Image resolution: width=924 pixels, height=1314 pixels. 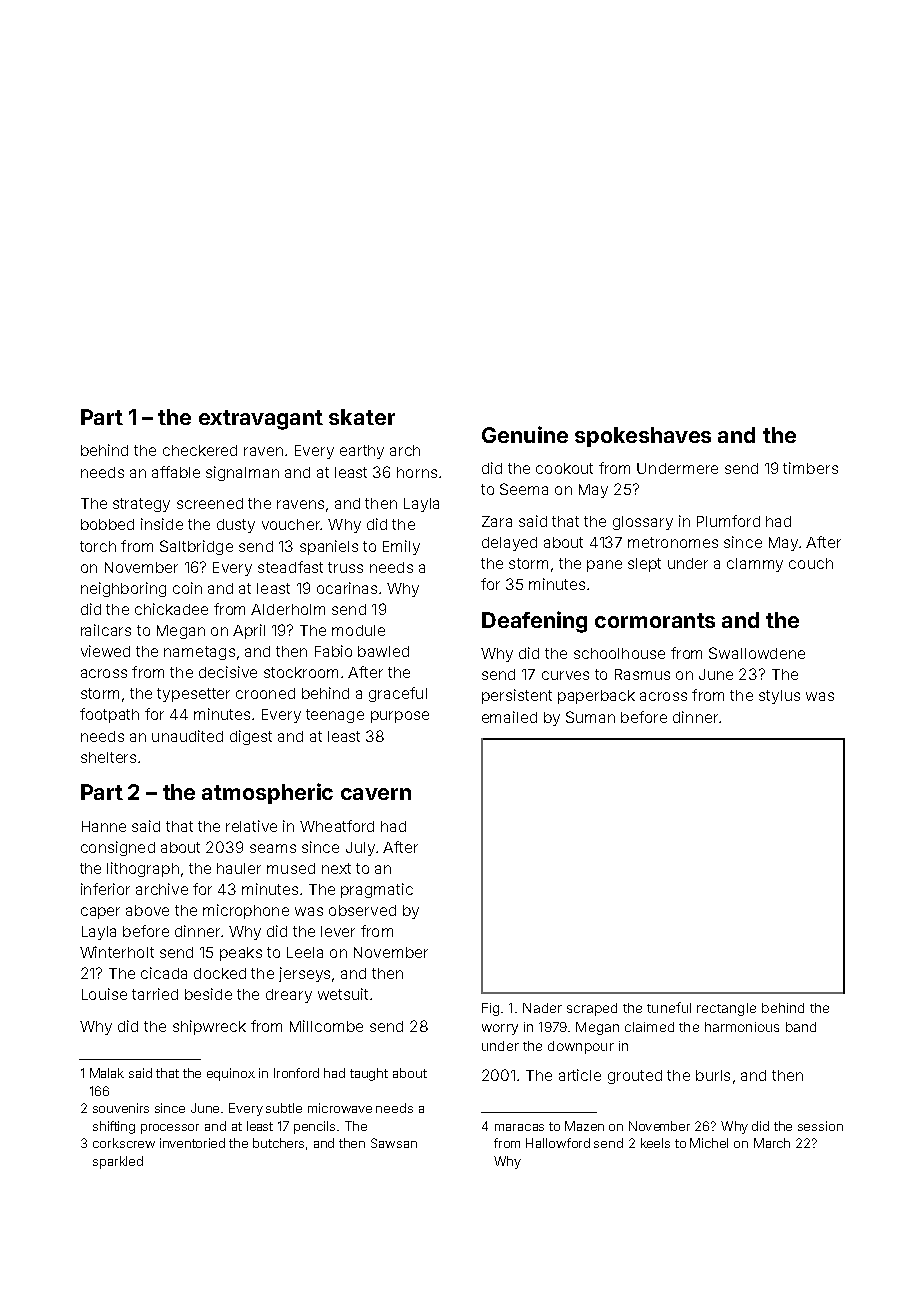 What do you see at coordinates (820, 1126) in the image?
I see `session` at bounding box center [820, 1126].
